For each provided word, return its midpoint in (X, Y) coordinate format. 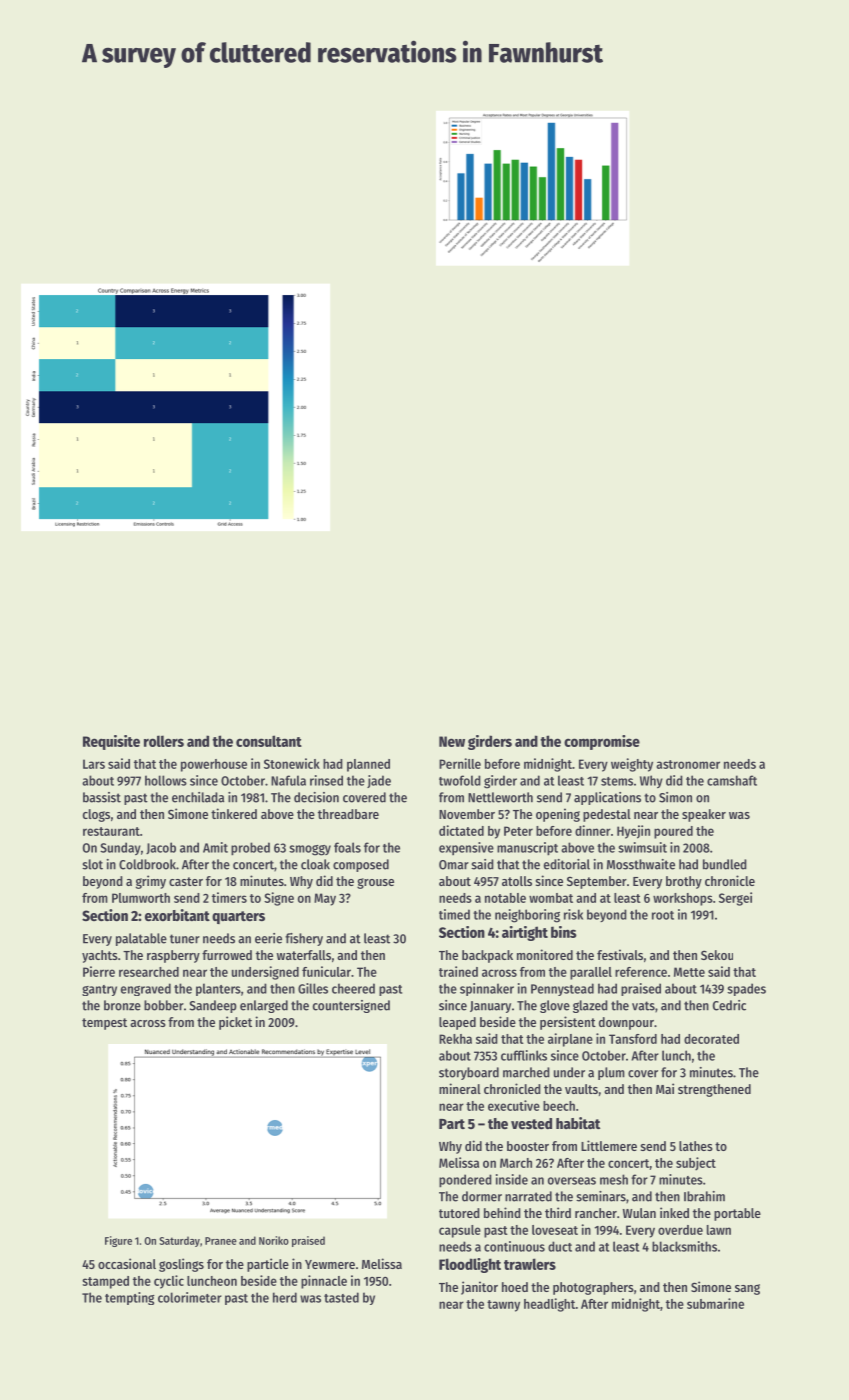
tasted (341, 1297)
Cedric (729, 1005)
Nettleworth (500, 797)
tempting (130, 1298)
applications (607, 798)
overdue (680, 1230)
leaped (457, 1023)
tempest (104, 1024)
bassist (102, 797)
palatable (141, 939)
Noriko (274, 1240)
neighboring (527, 916)
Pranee (221, 1241)
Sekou (717, 955)
